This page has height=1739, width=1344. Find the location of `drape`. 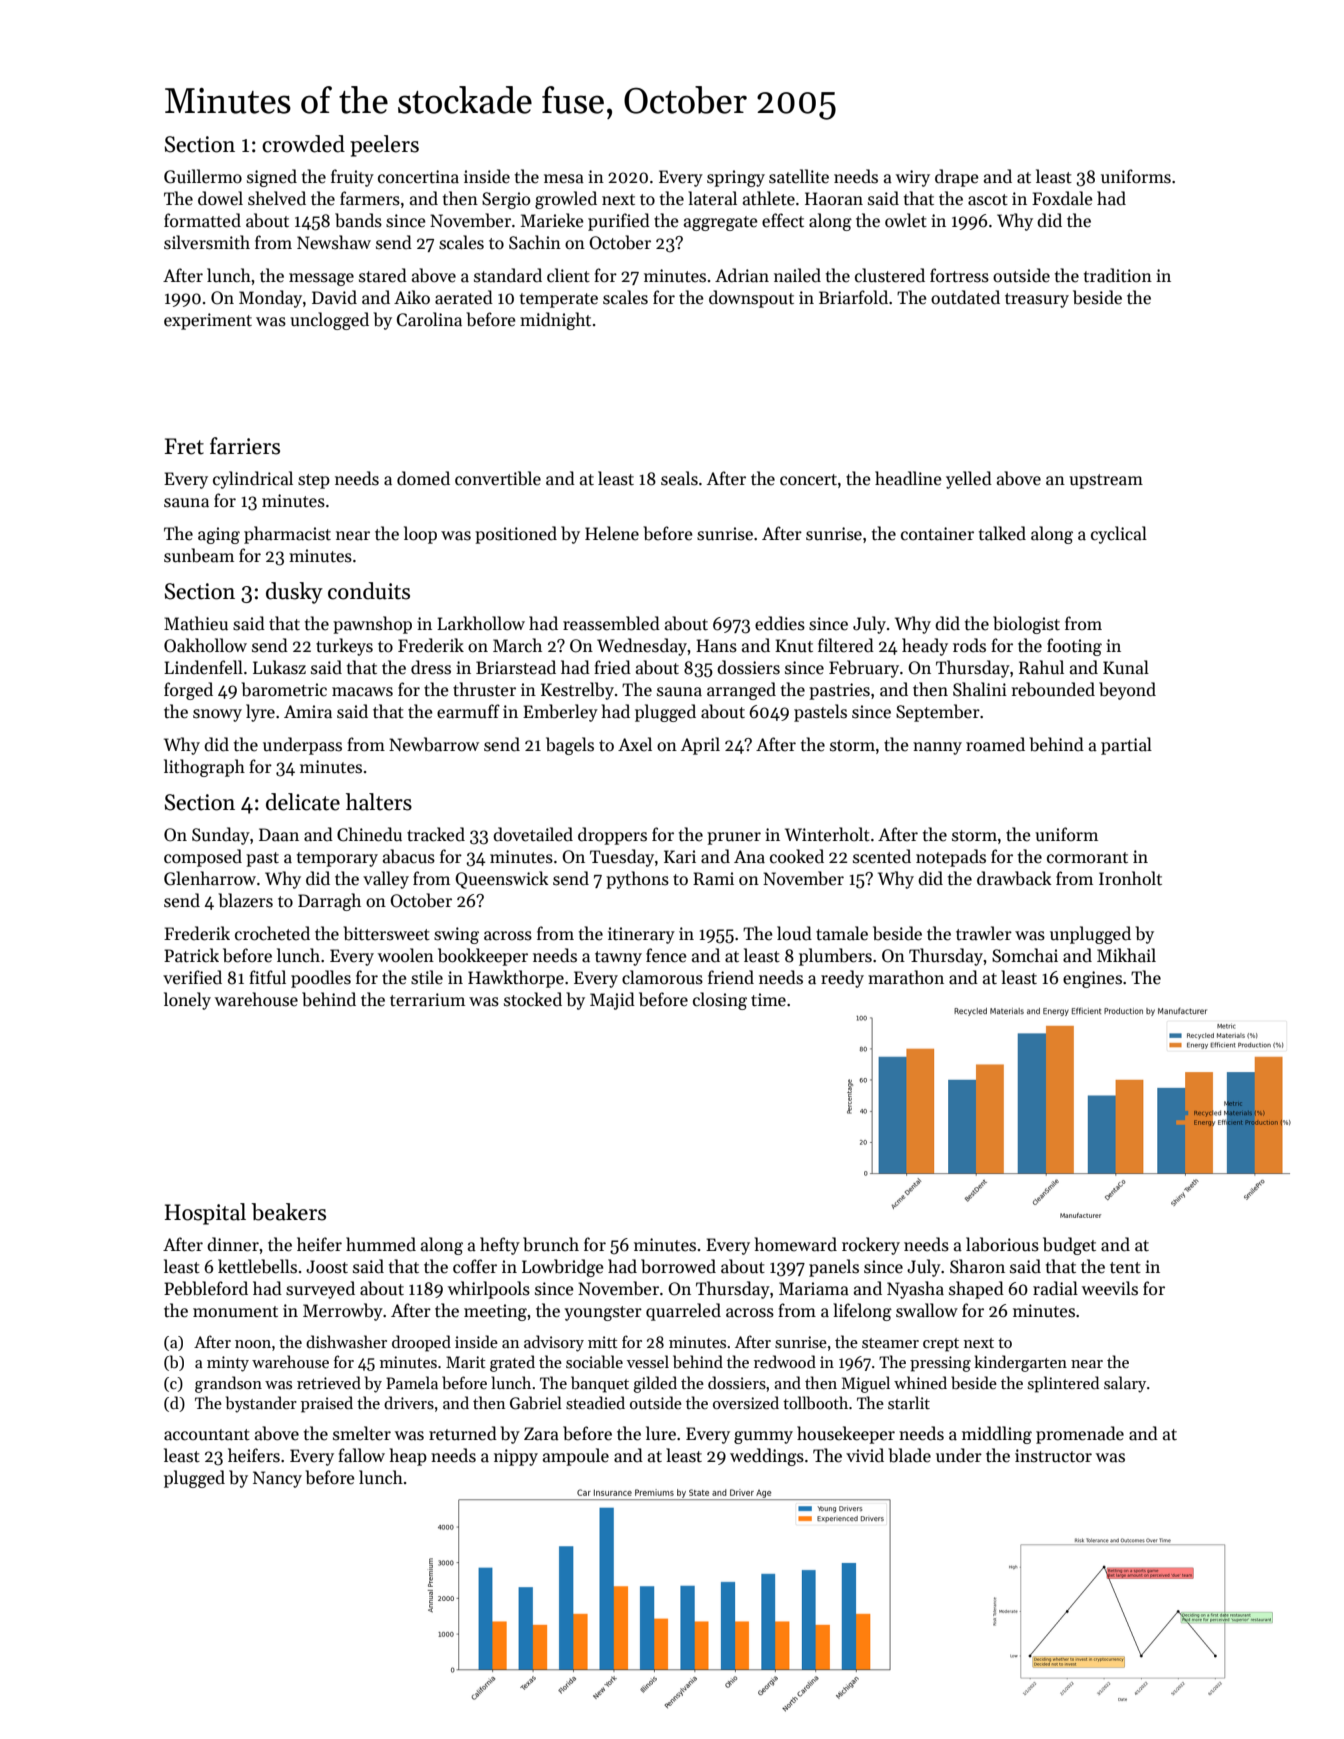

drape is located at coordinates (957, 178).
